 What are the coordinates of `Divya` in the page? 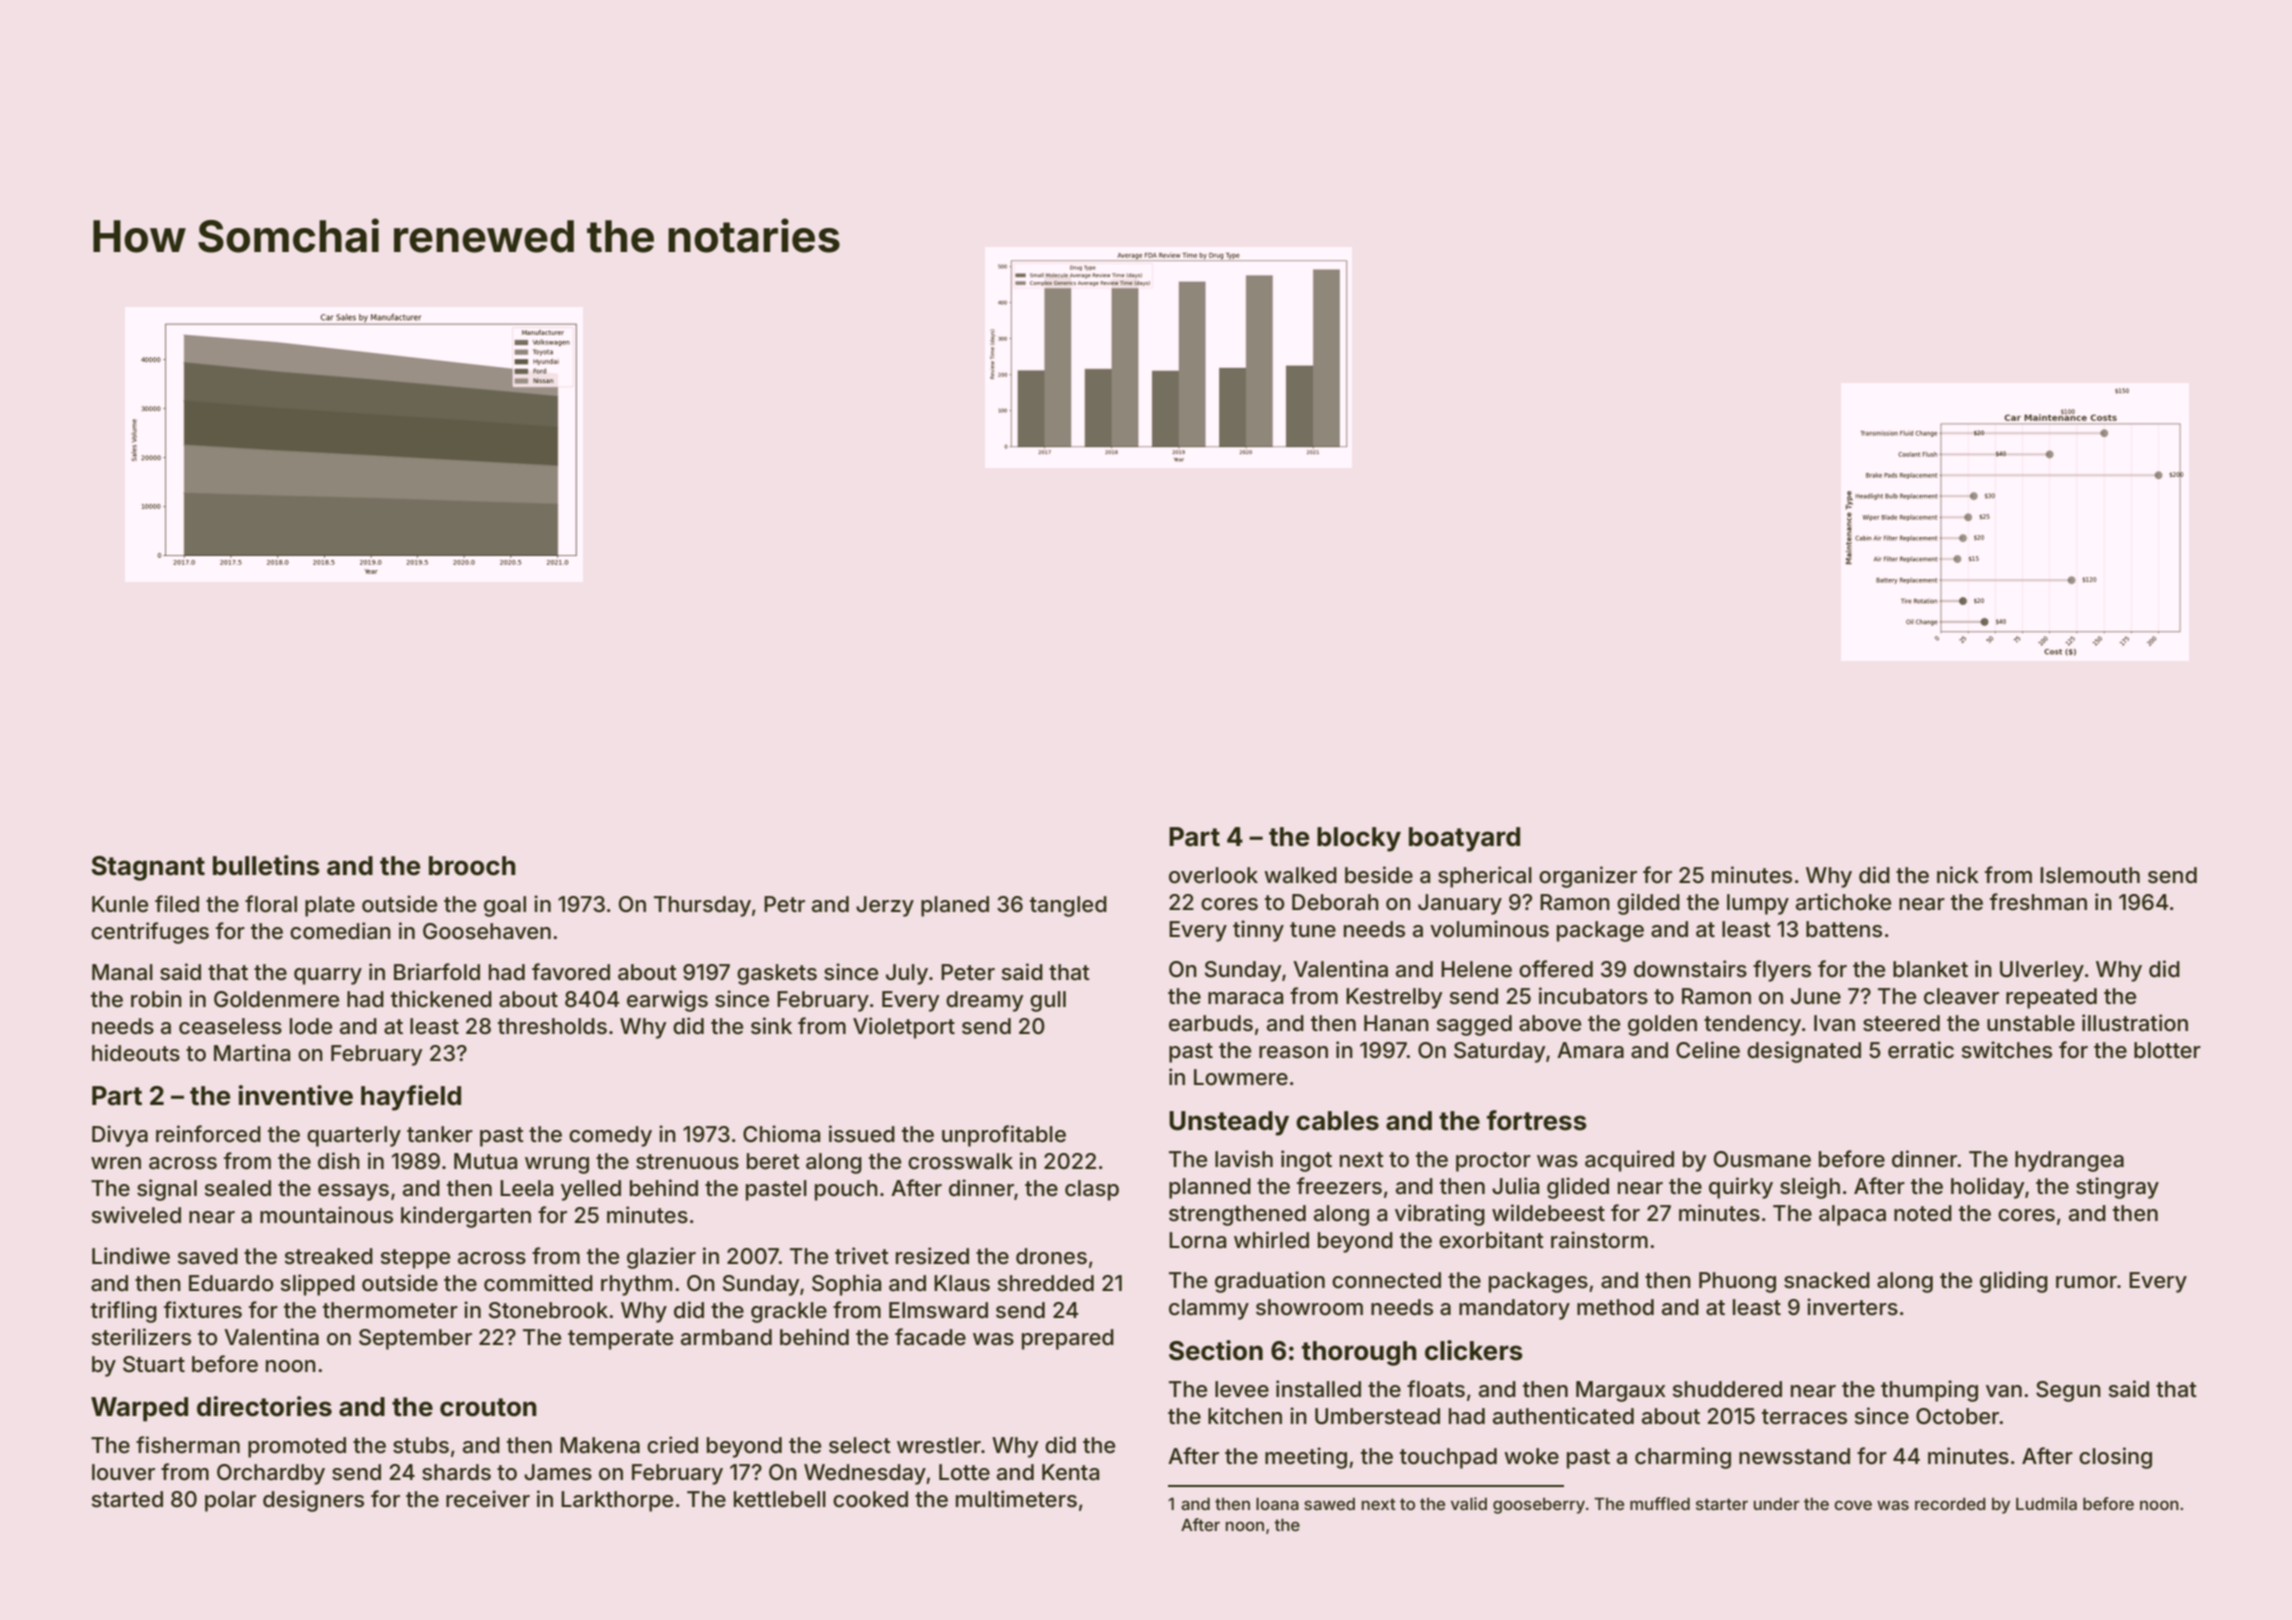 It's located at (120, 1136).
